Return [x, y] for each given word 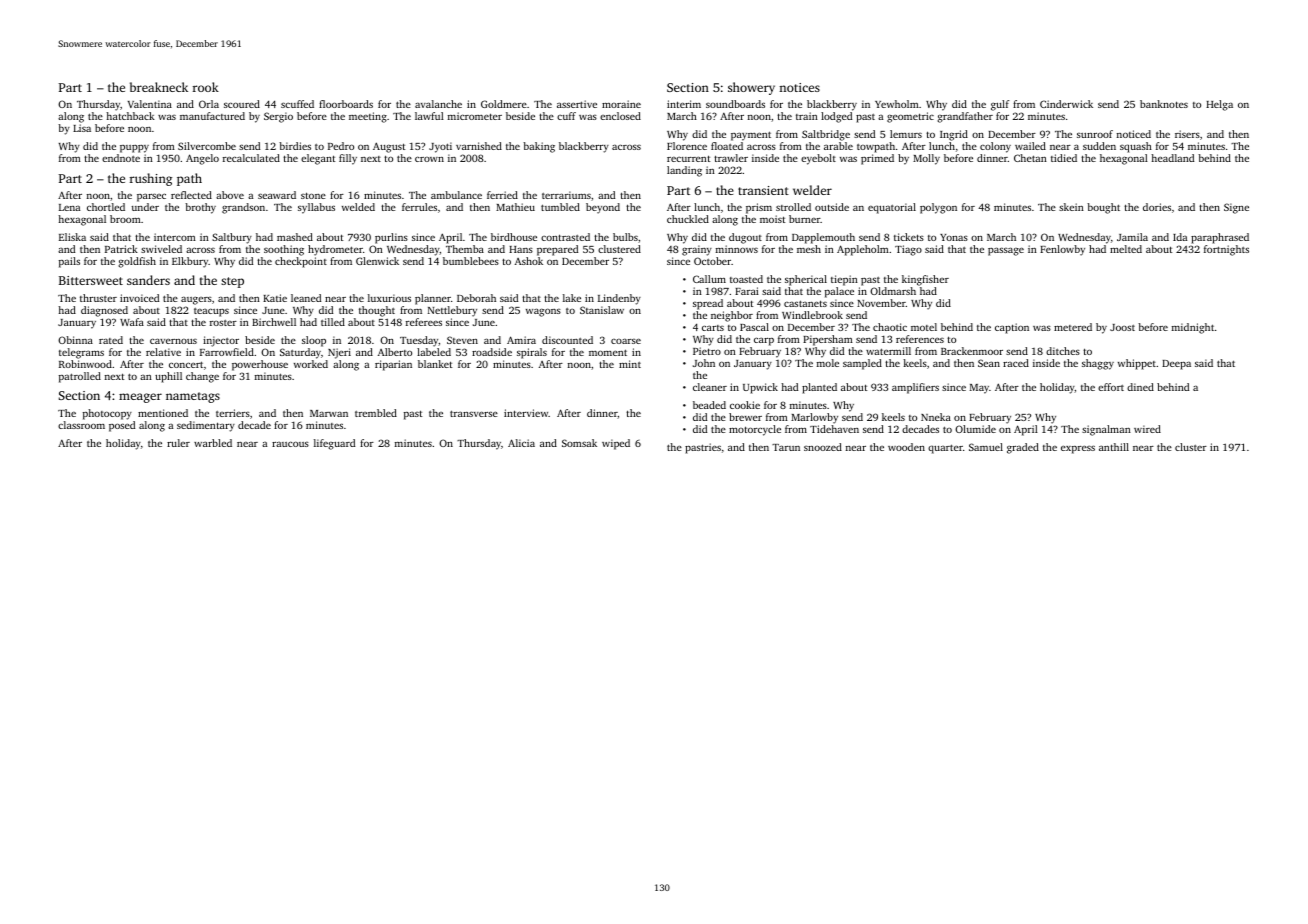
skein [1071, 207]
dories [1157, 207]
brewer [745, 417]
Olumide [975, 429]
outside [832, 207]
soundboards [735, 104]
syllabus [316, 208]
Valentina [150, 104]
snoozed [823, 447]
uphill [168, 377]
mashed [295, 237]
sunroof [1095, 134]
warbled [213, 443]
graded [1023, 448]
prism [759, 208]
